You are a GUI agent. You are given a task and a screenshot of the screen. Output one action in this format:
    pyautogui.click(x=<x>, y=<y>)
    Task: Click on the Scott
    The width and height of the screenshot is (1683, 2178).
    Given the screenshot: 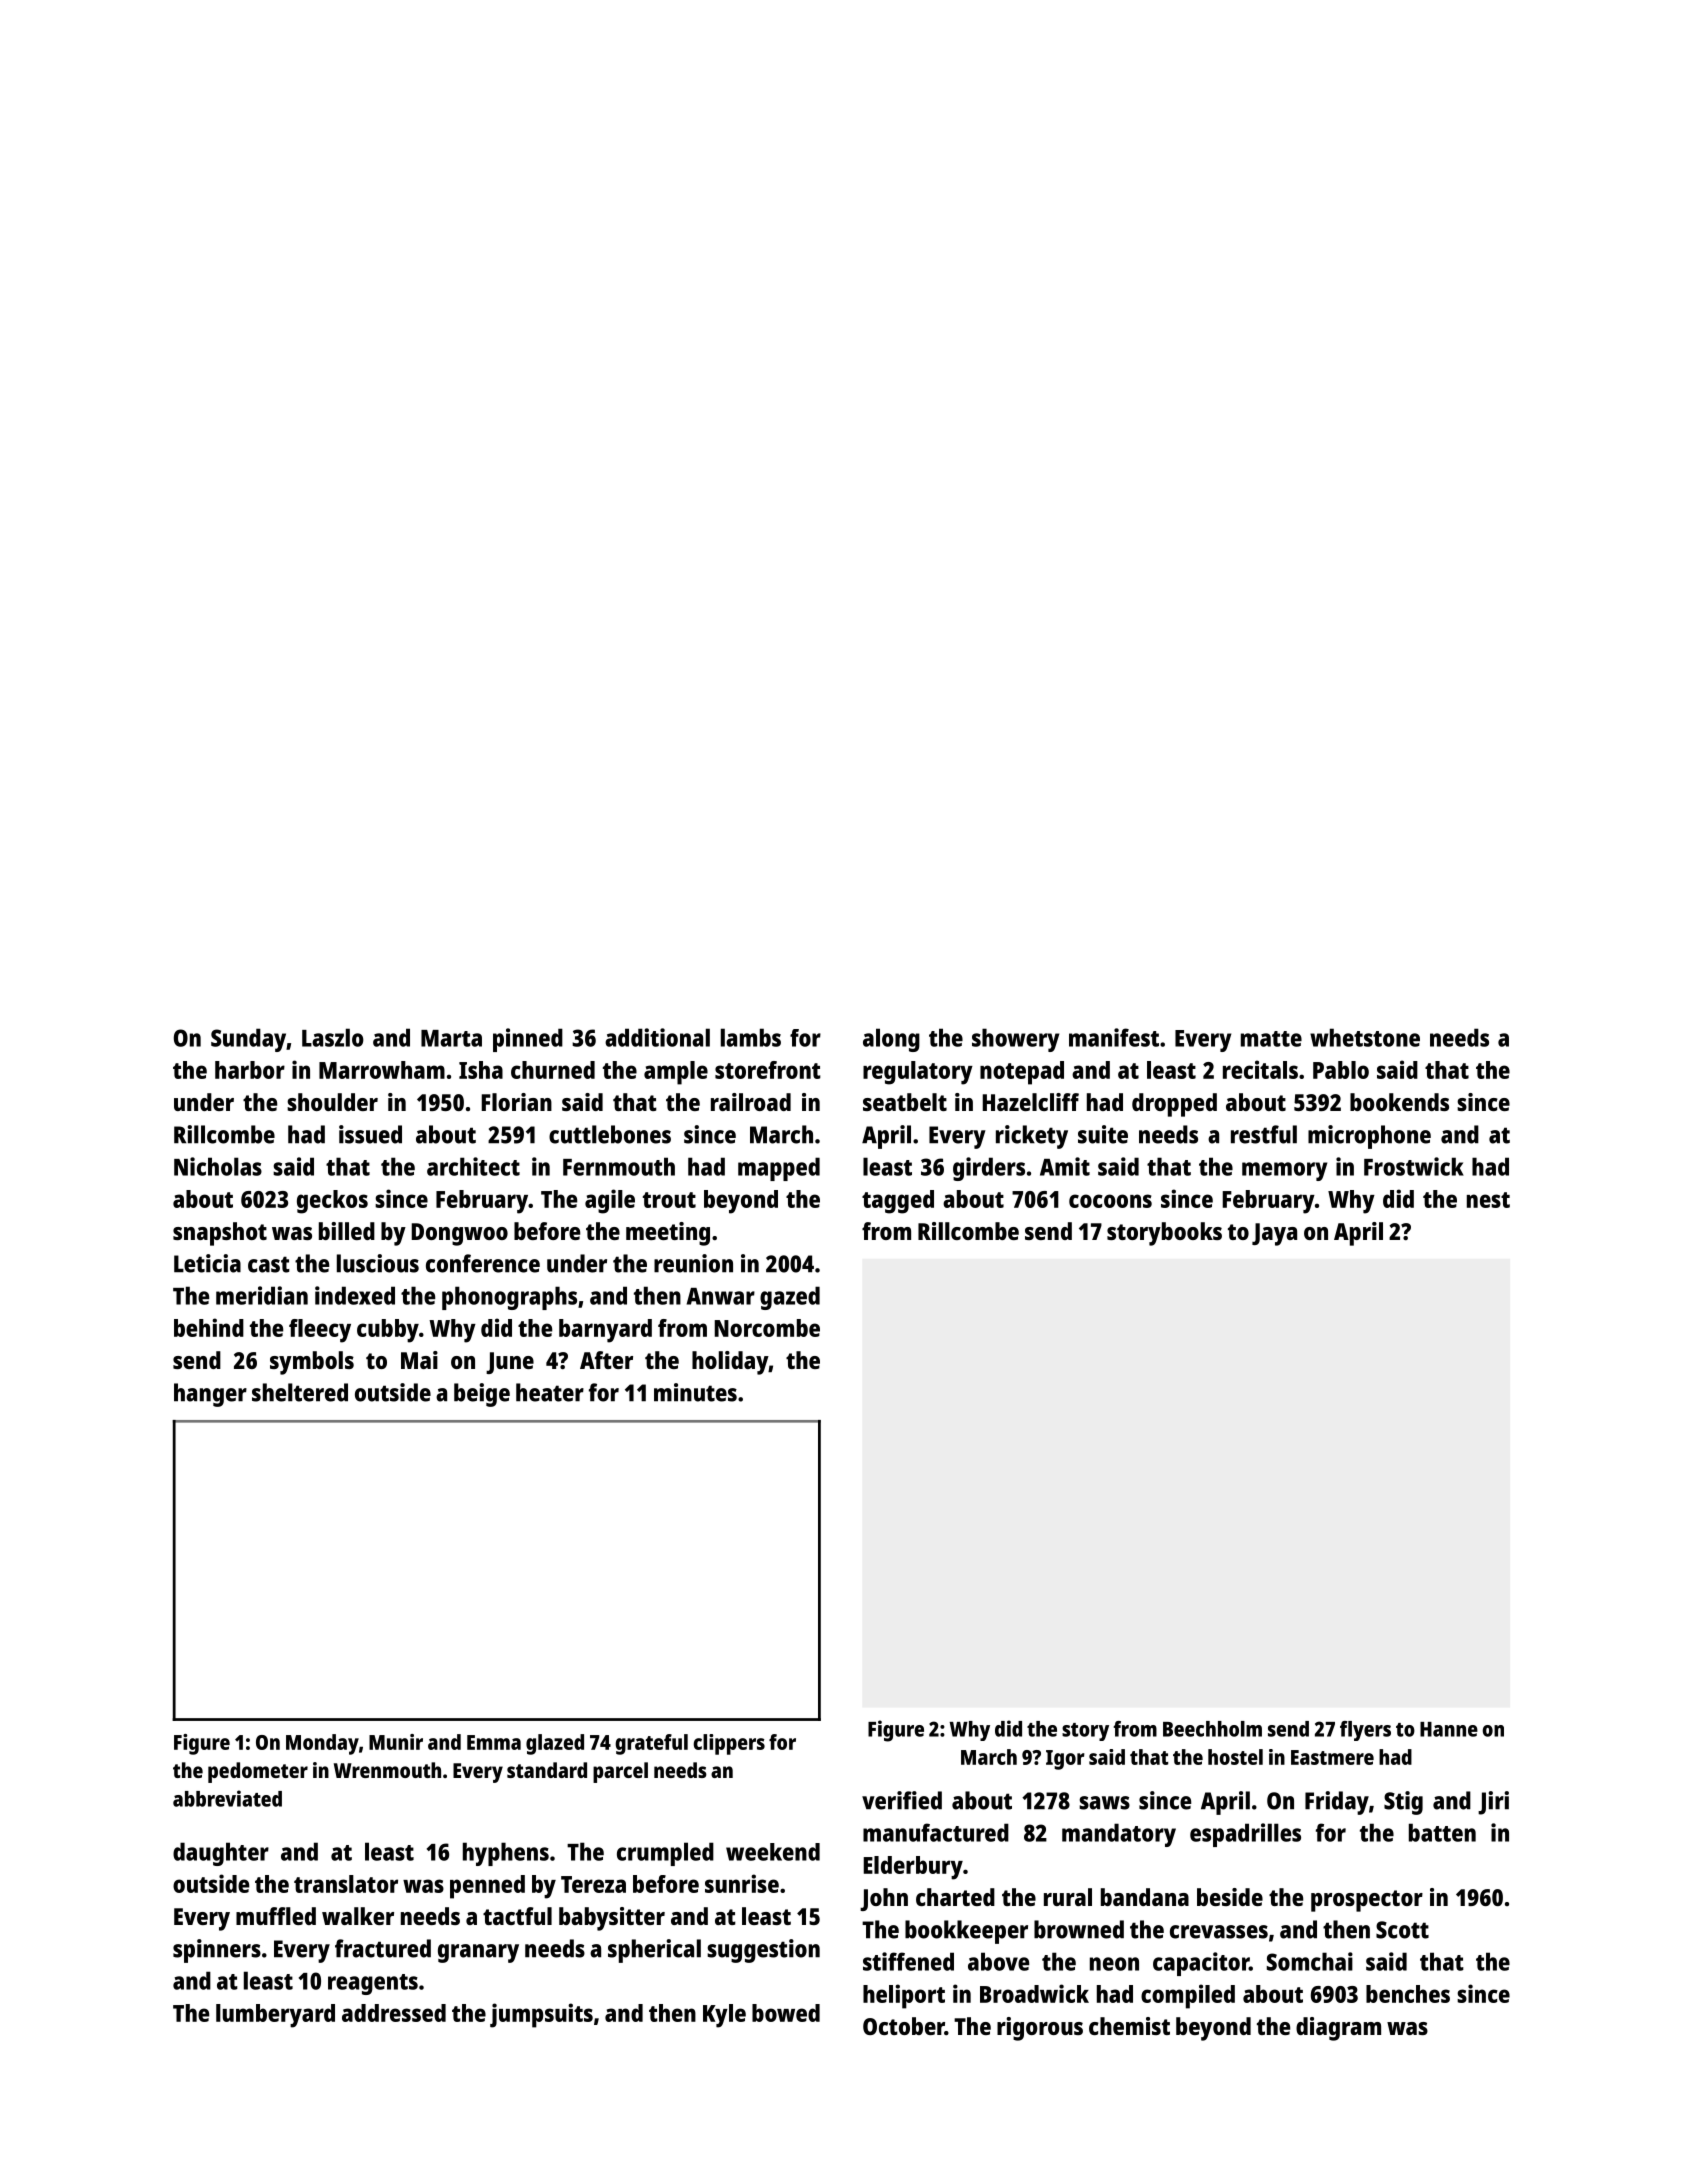 What is the action you would take?
    pyautogui.click(x=1402, y=1930)
